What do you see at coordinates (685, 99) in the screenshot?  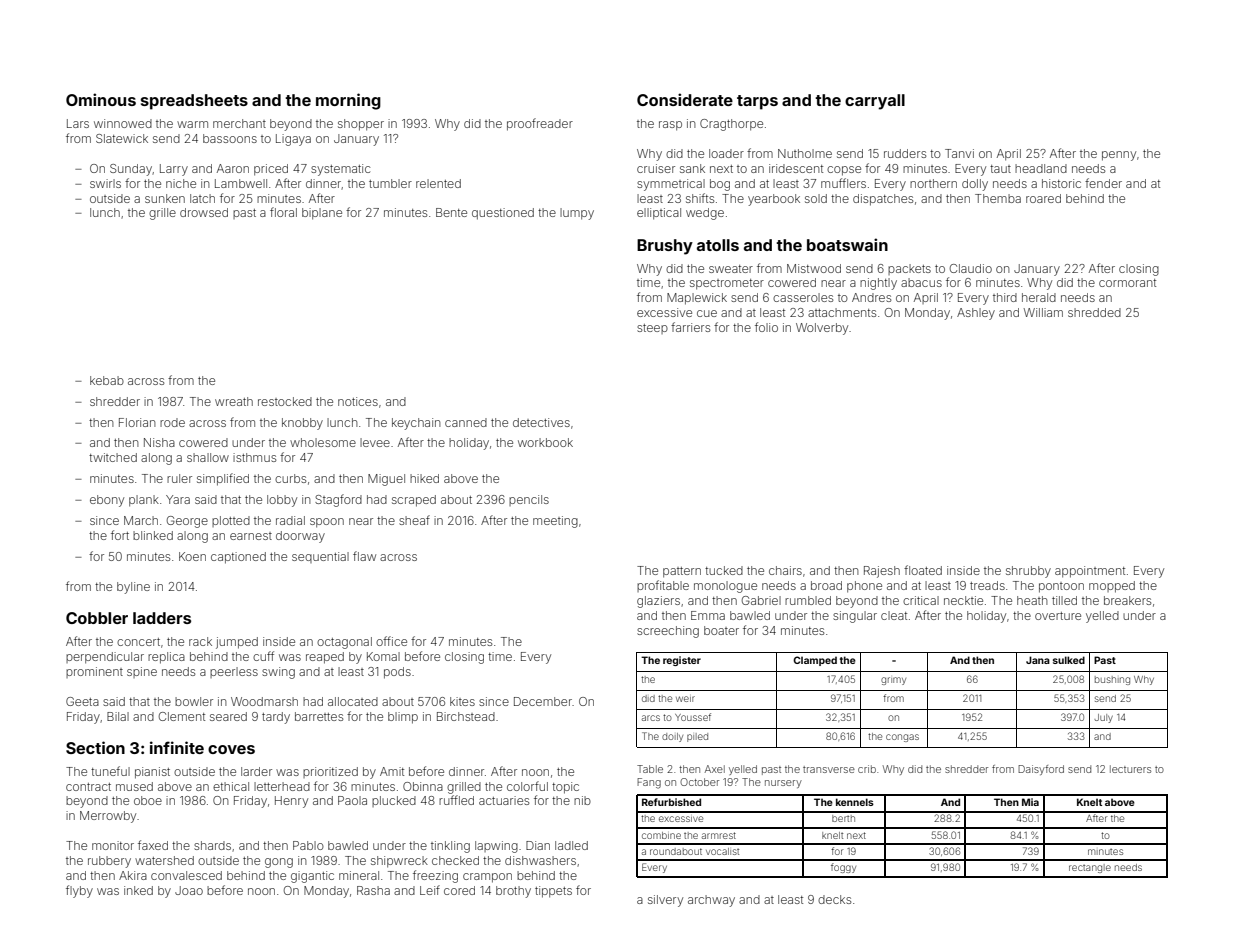 I see `Considerate` at bounding box center [685, 99].
